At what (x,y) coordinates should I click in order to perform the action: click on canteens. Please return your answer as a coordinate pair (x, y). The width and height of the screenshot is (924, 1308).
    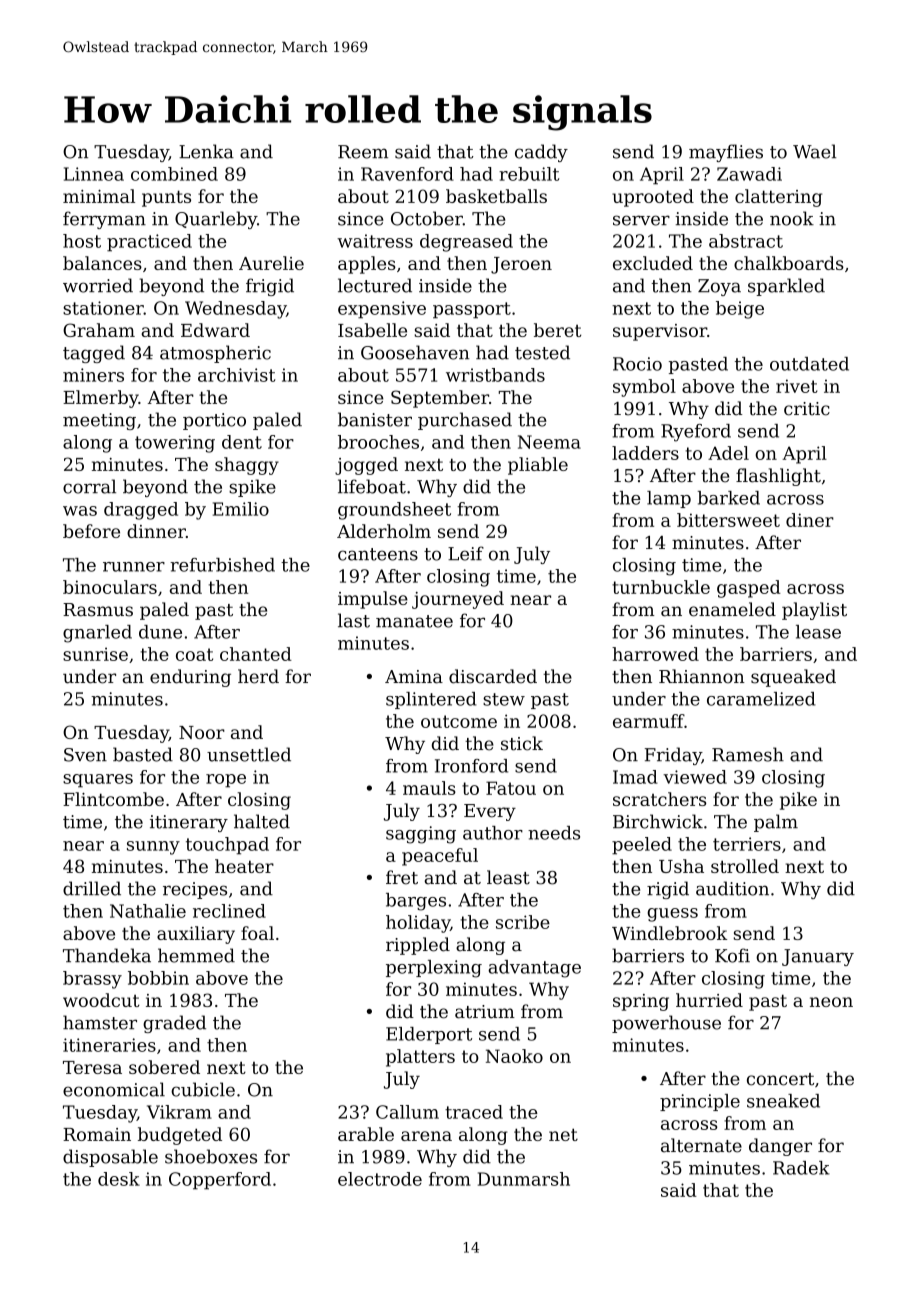
    Looking at the image, I should click on (378, 554).
